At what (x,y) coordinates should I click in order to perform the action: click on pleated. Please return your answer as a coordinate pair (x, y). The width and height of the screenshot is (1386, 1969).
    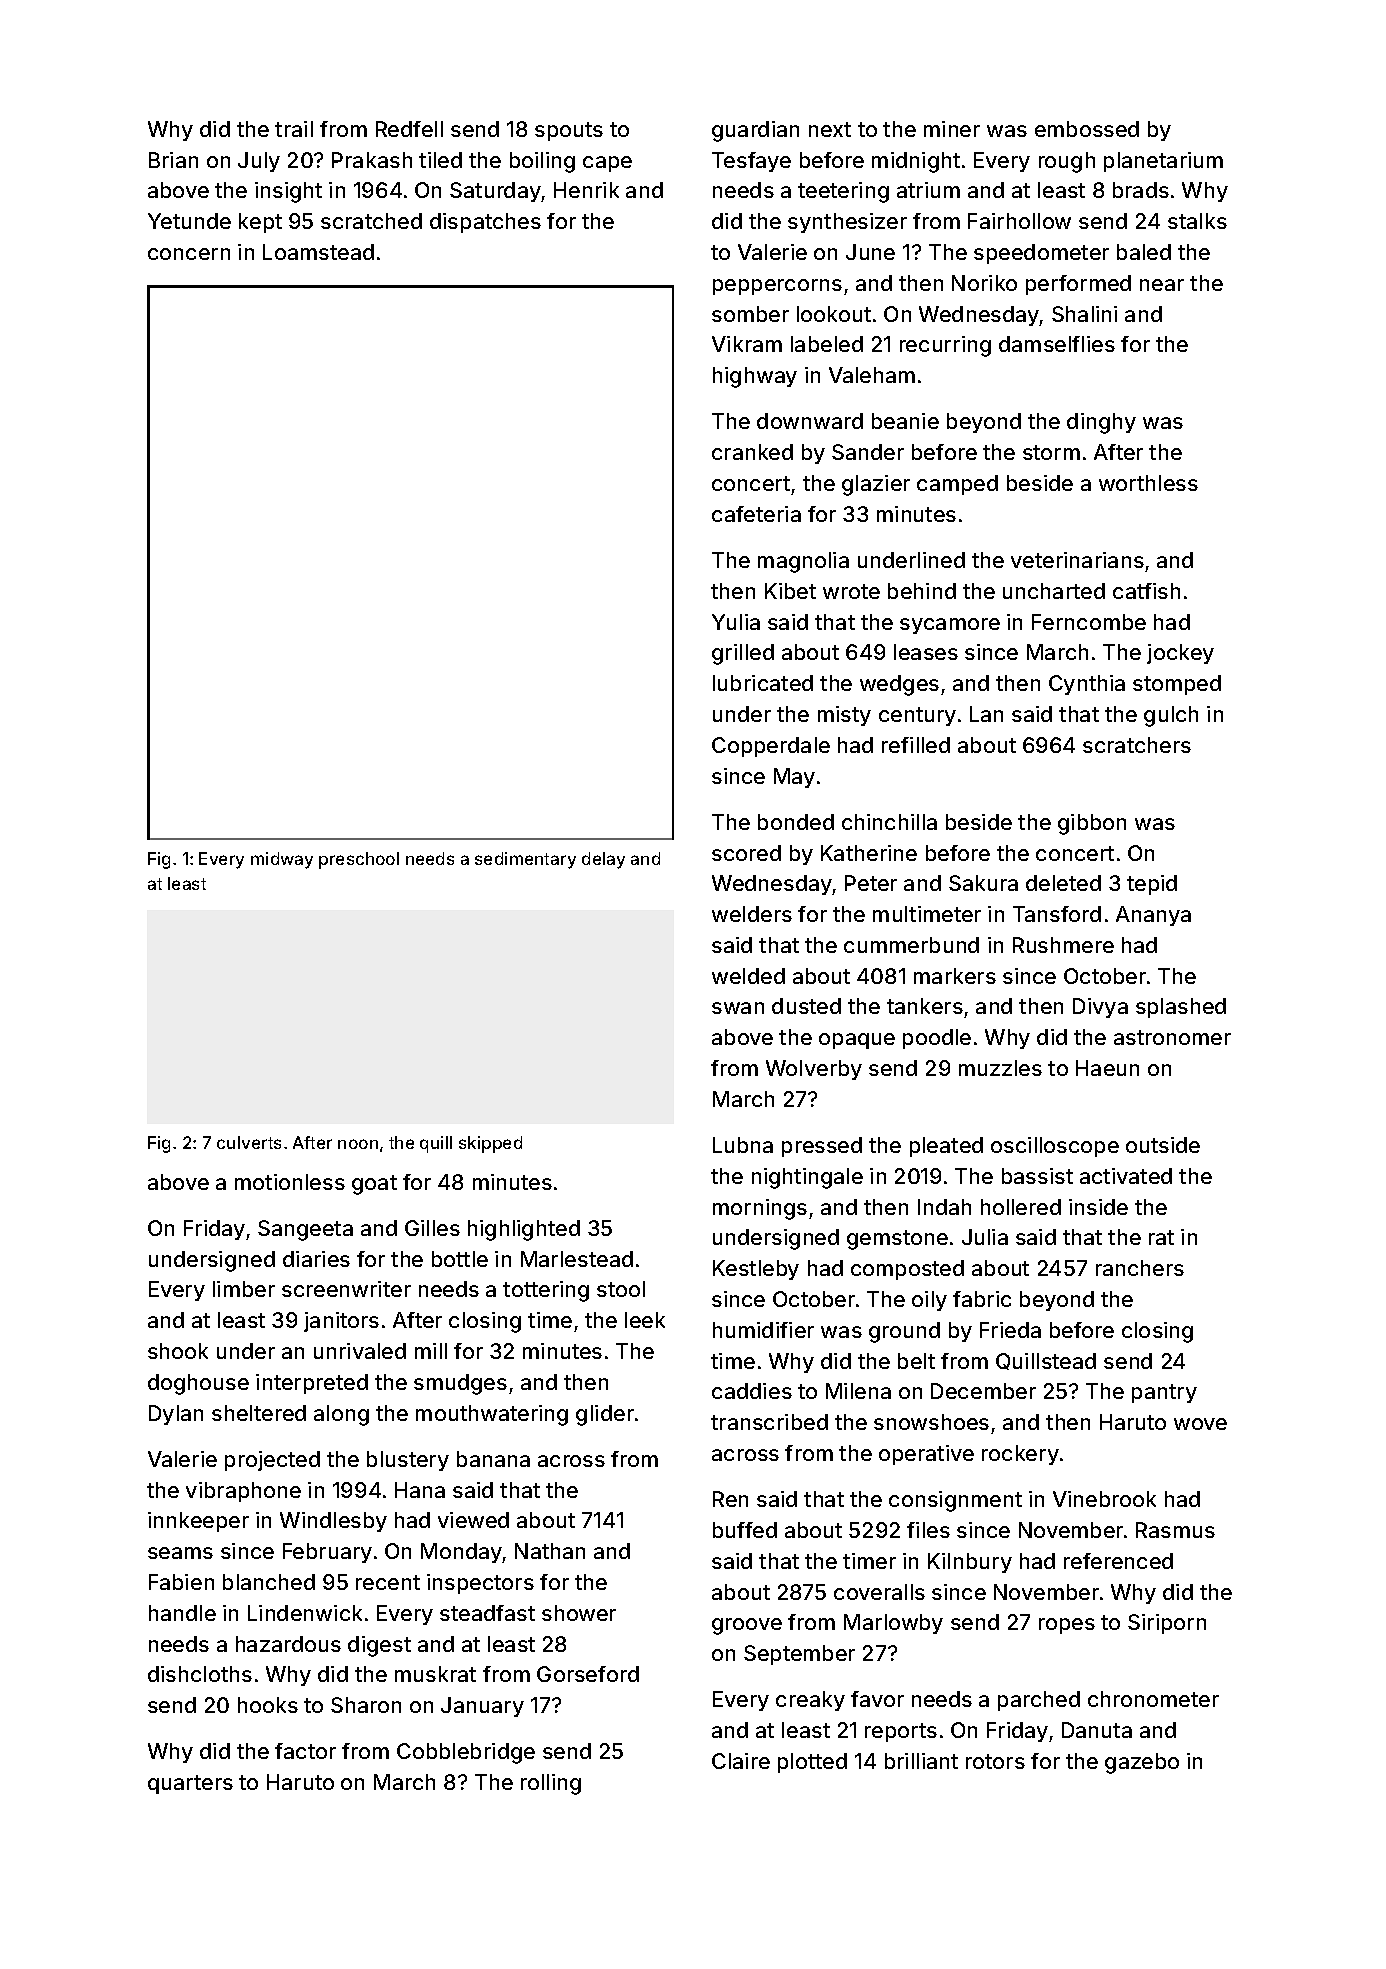
    Looking at the image, I should click on (946, 1147).
